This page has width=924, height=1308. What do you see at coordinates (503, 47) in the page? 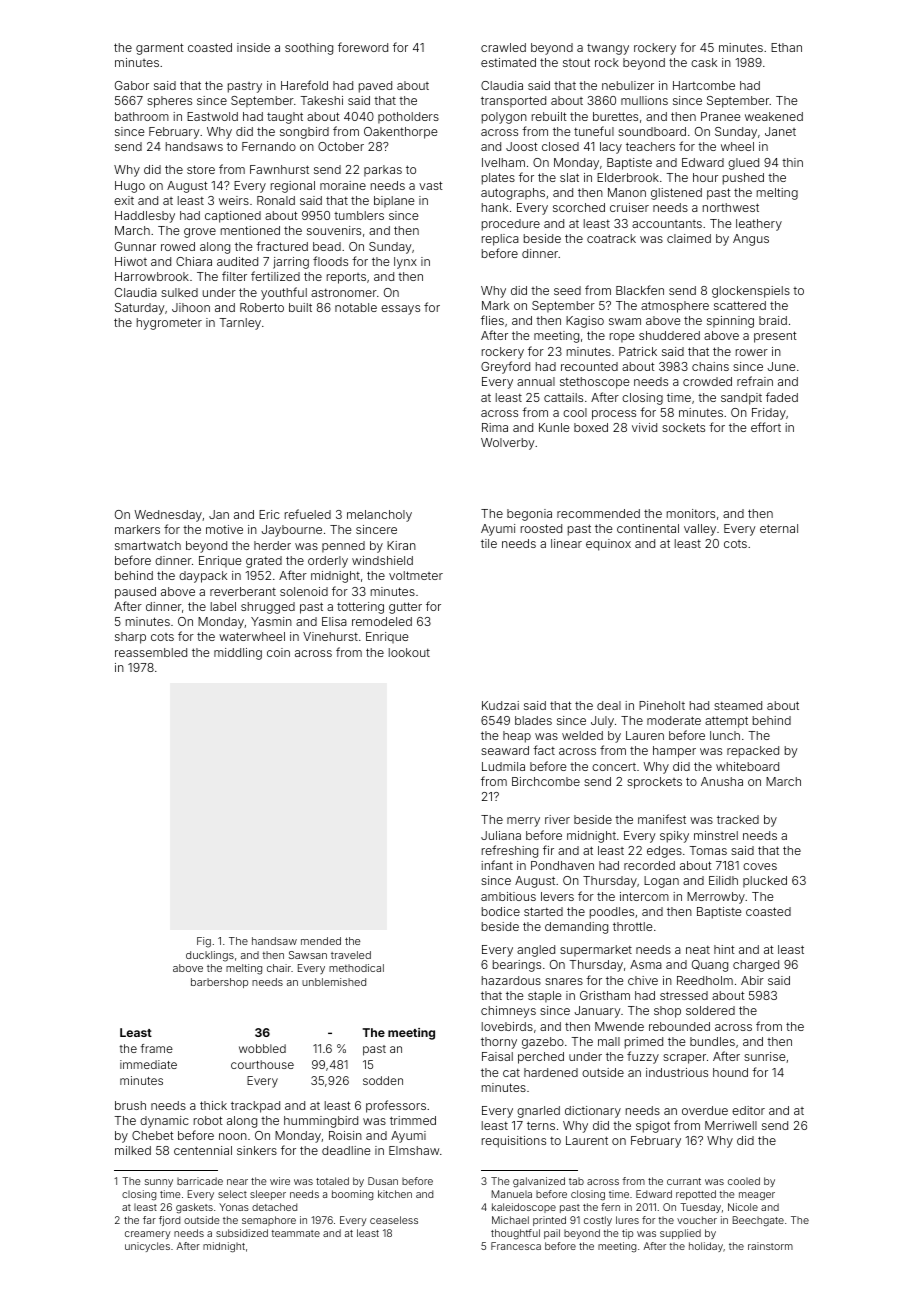
I see `crawled` at bounding box center [503, 47].
